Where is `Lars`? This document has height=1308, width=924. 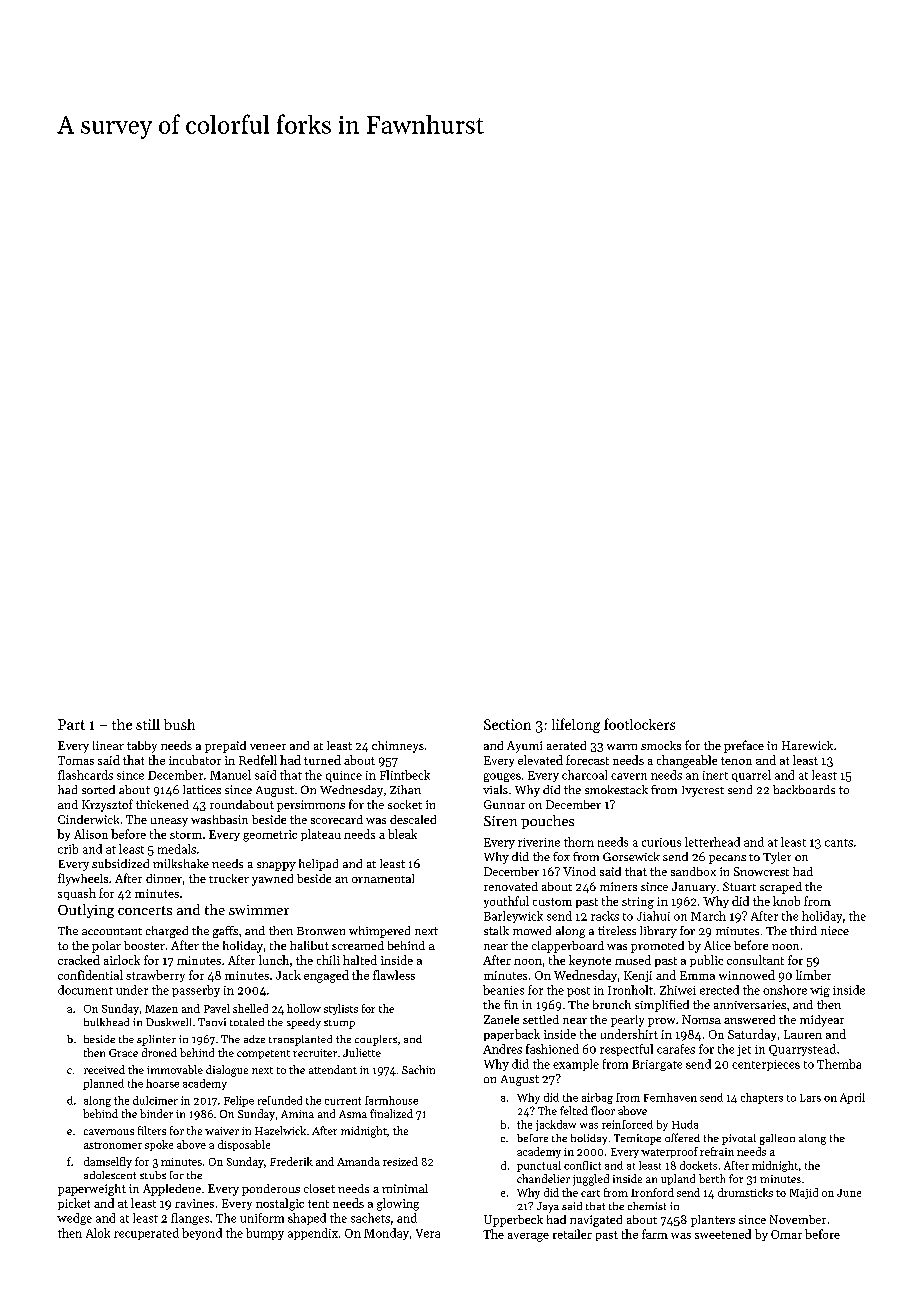
Lars is located at coordinates (810, 1098).
